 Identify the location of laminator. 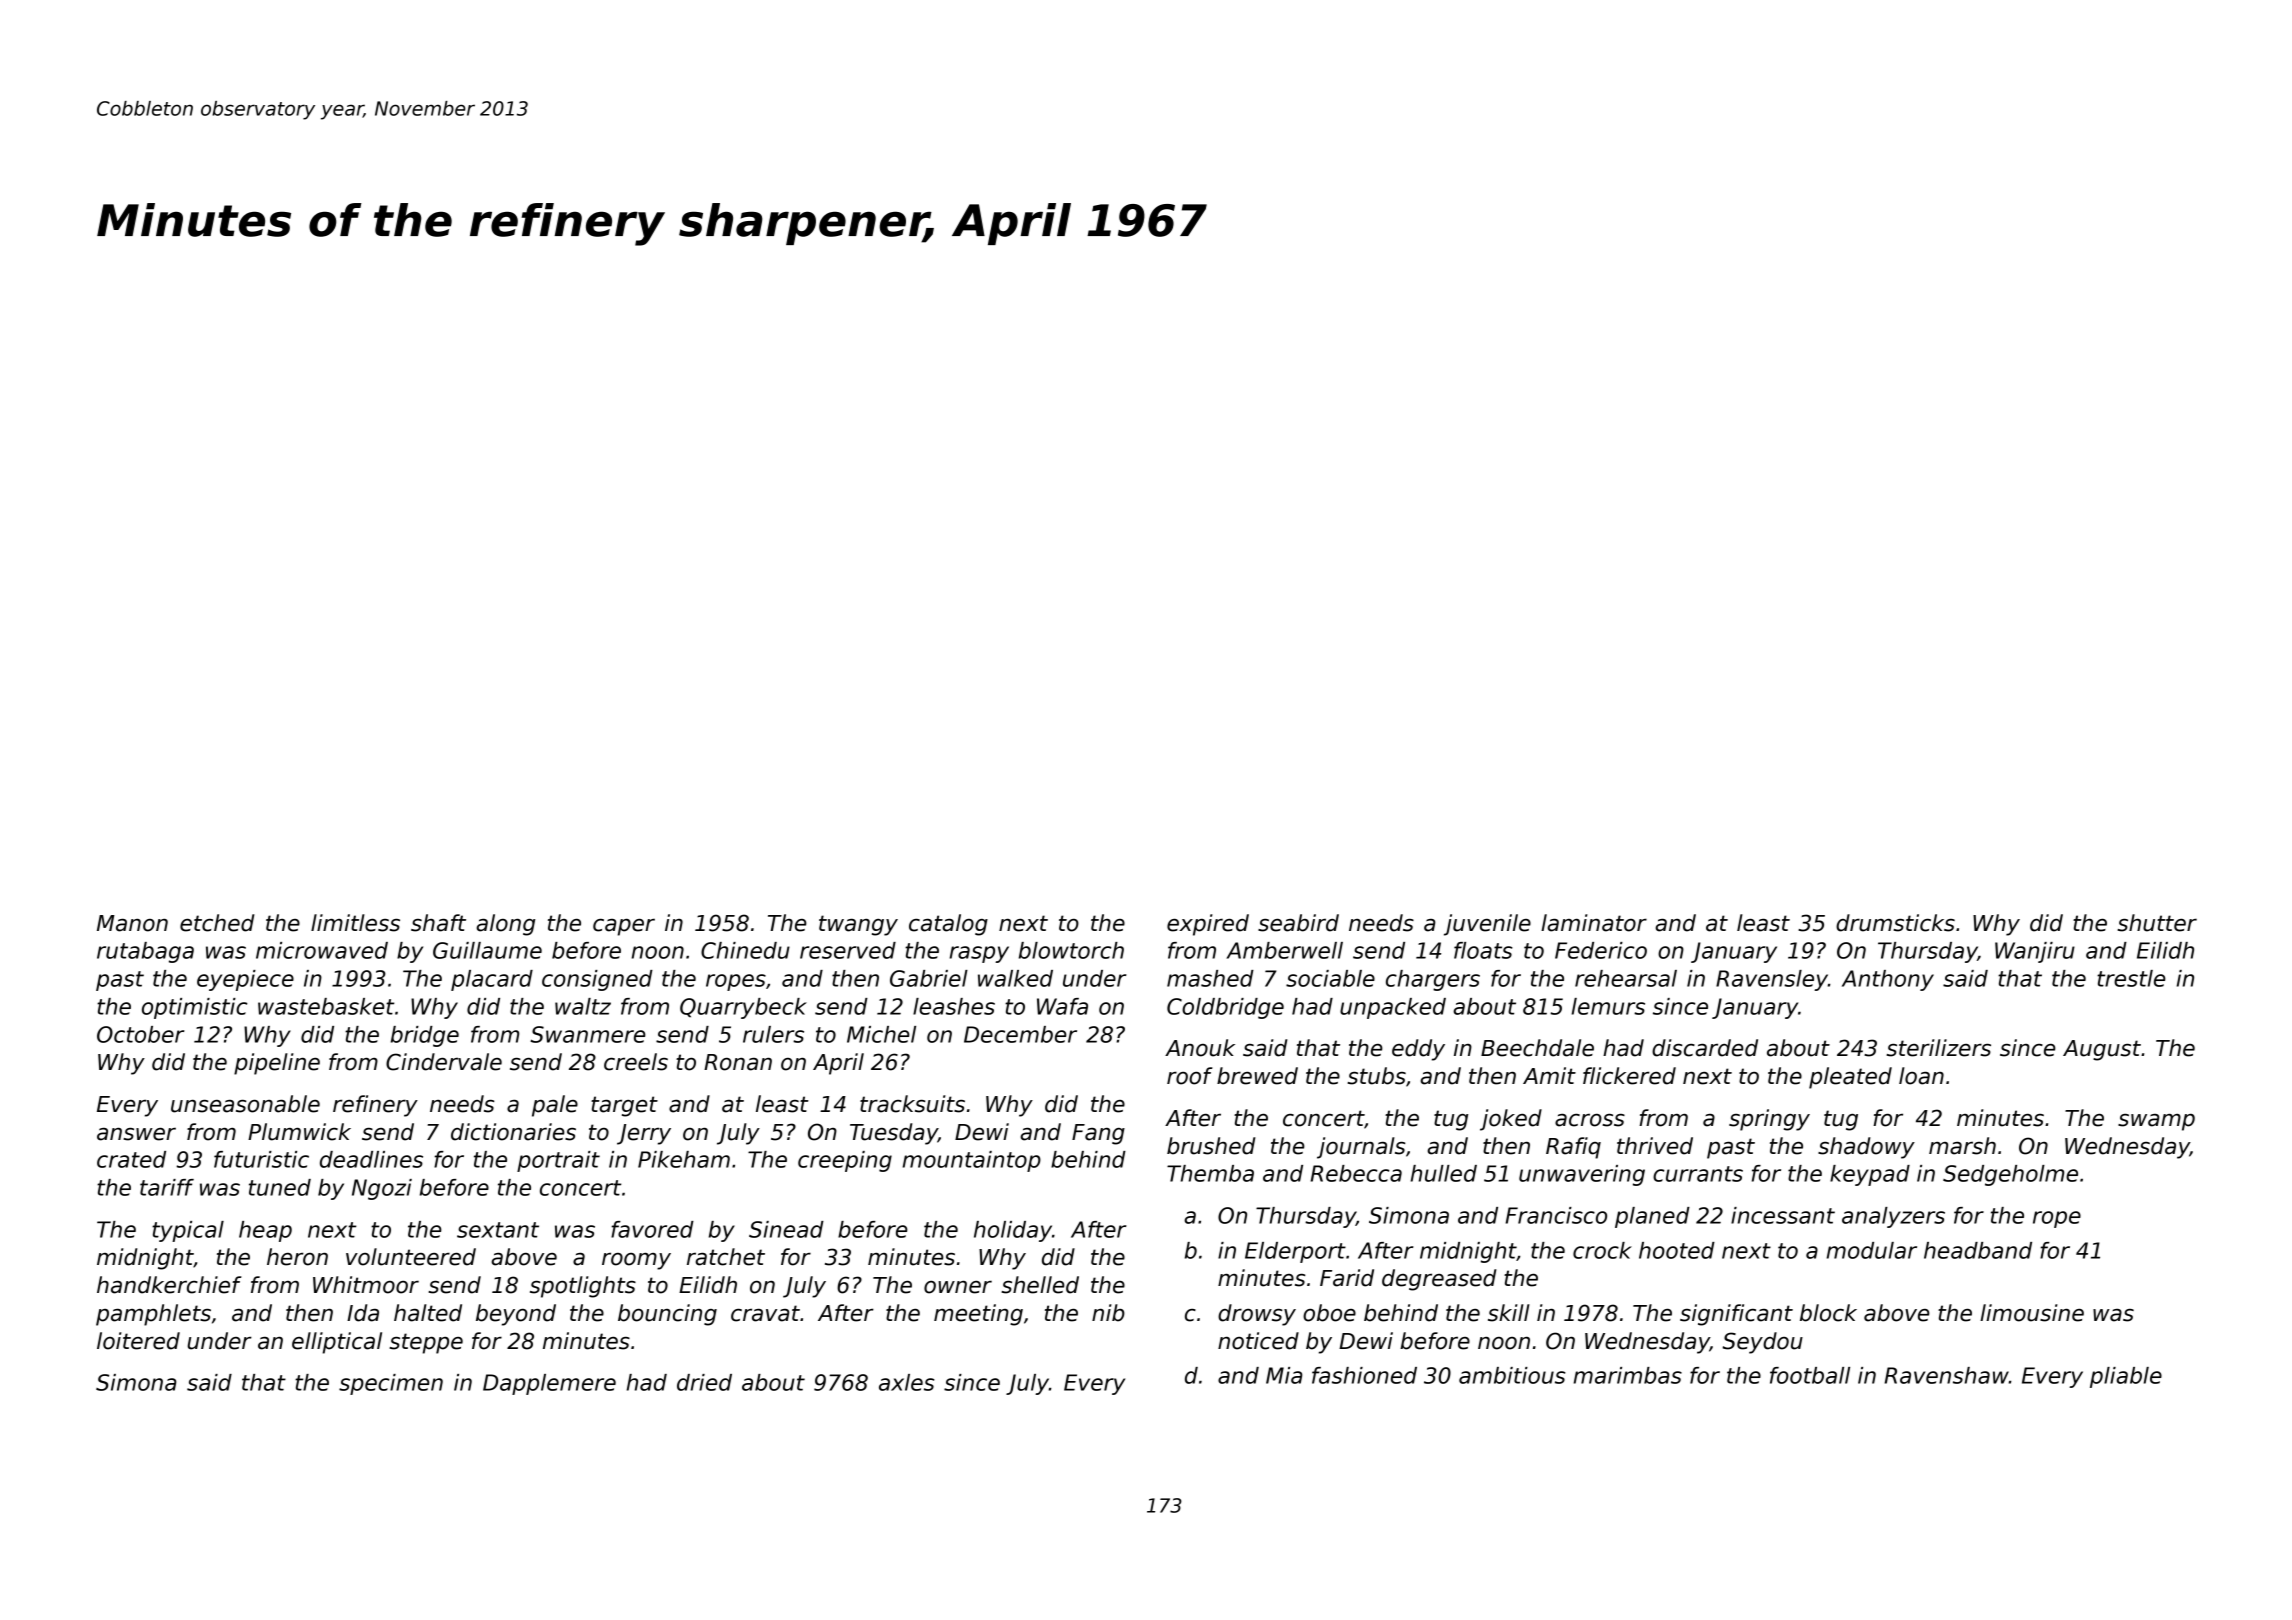
(1594, 923).
